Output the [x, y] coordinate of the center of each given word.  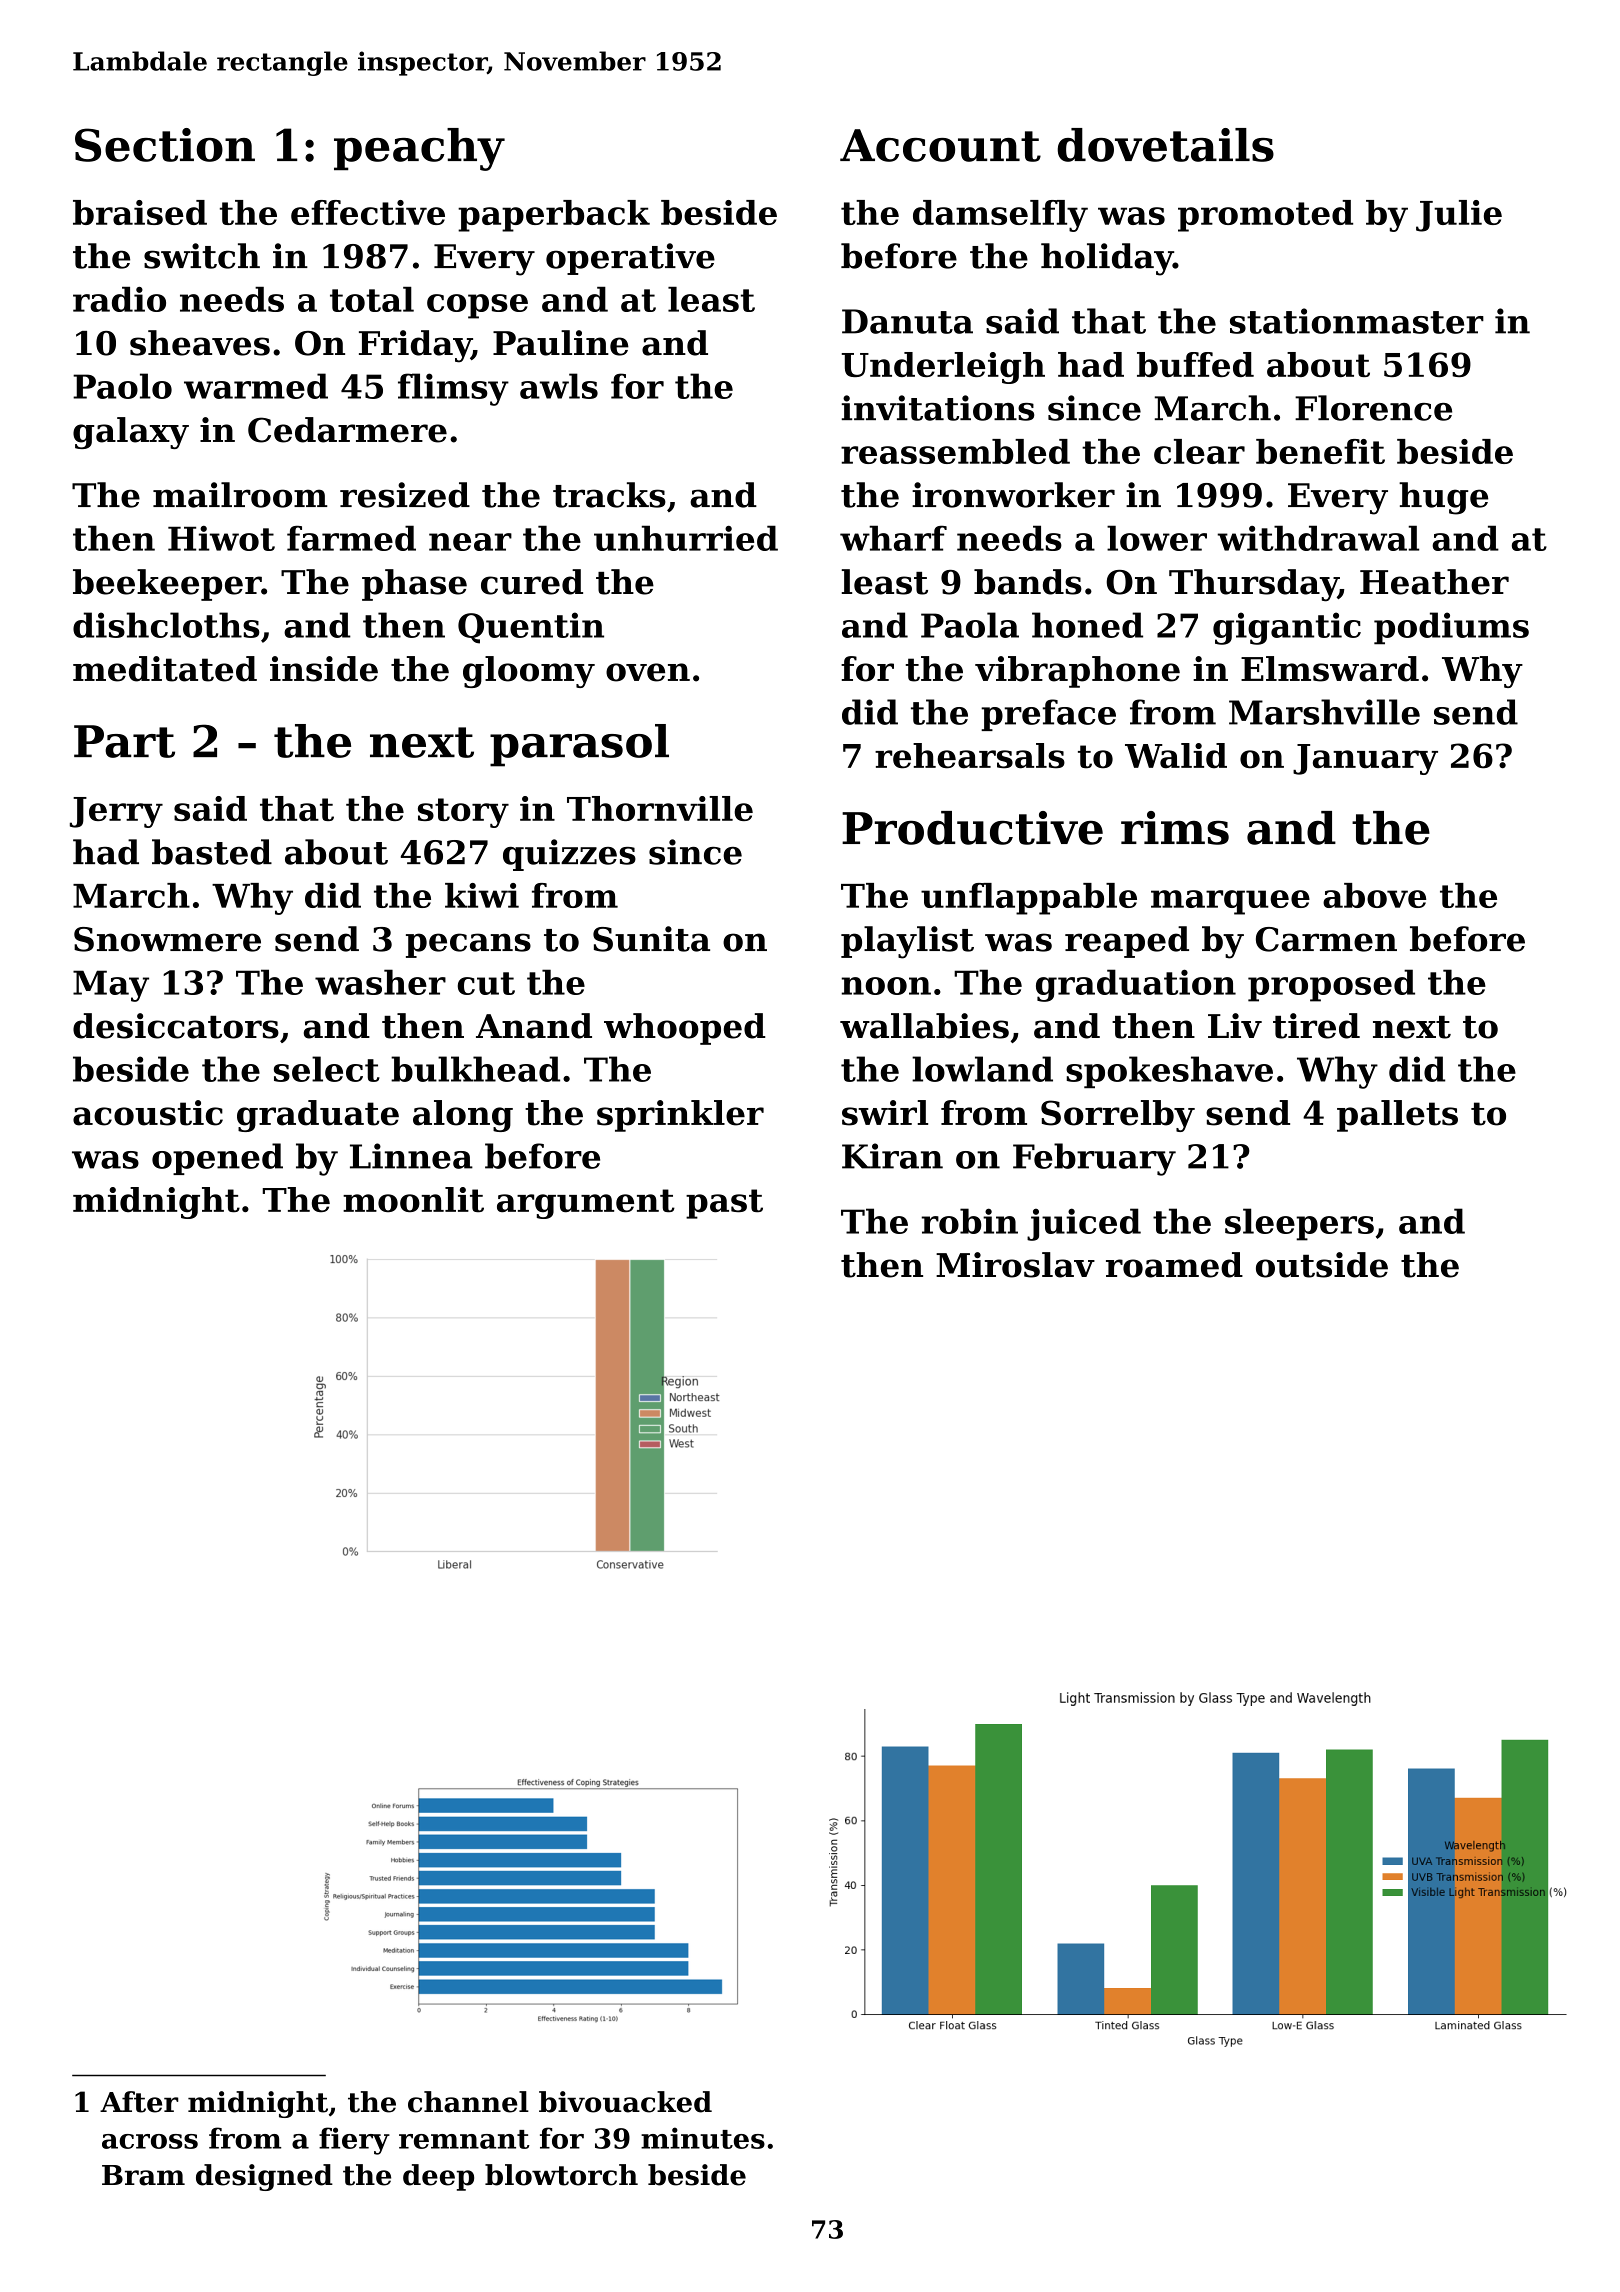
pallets [1397, 1116]
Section [165, 145]
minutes [703, 2138]
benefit [1320, 451]
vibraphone [1077, 672]
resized [405, 495]
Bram [143, 2175]
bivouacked [625, 2102]
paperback [554, 216]
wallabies [924, 1026]
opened [217, 1159]
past [724, 1204]
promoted [1265, 216]
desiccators [176, 1026]
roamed [1174, 1265]
